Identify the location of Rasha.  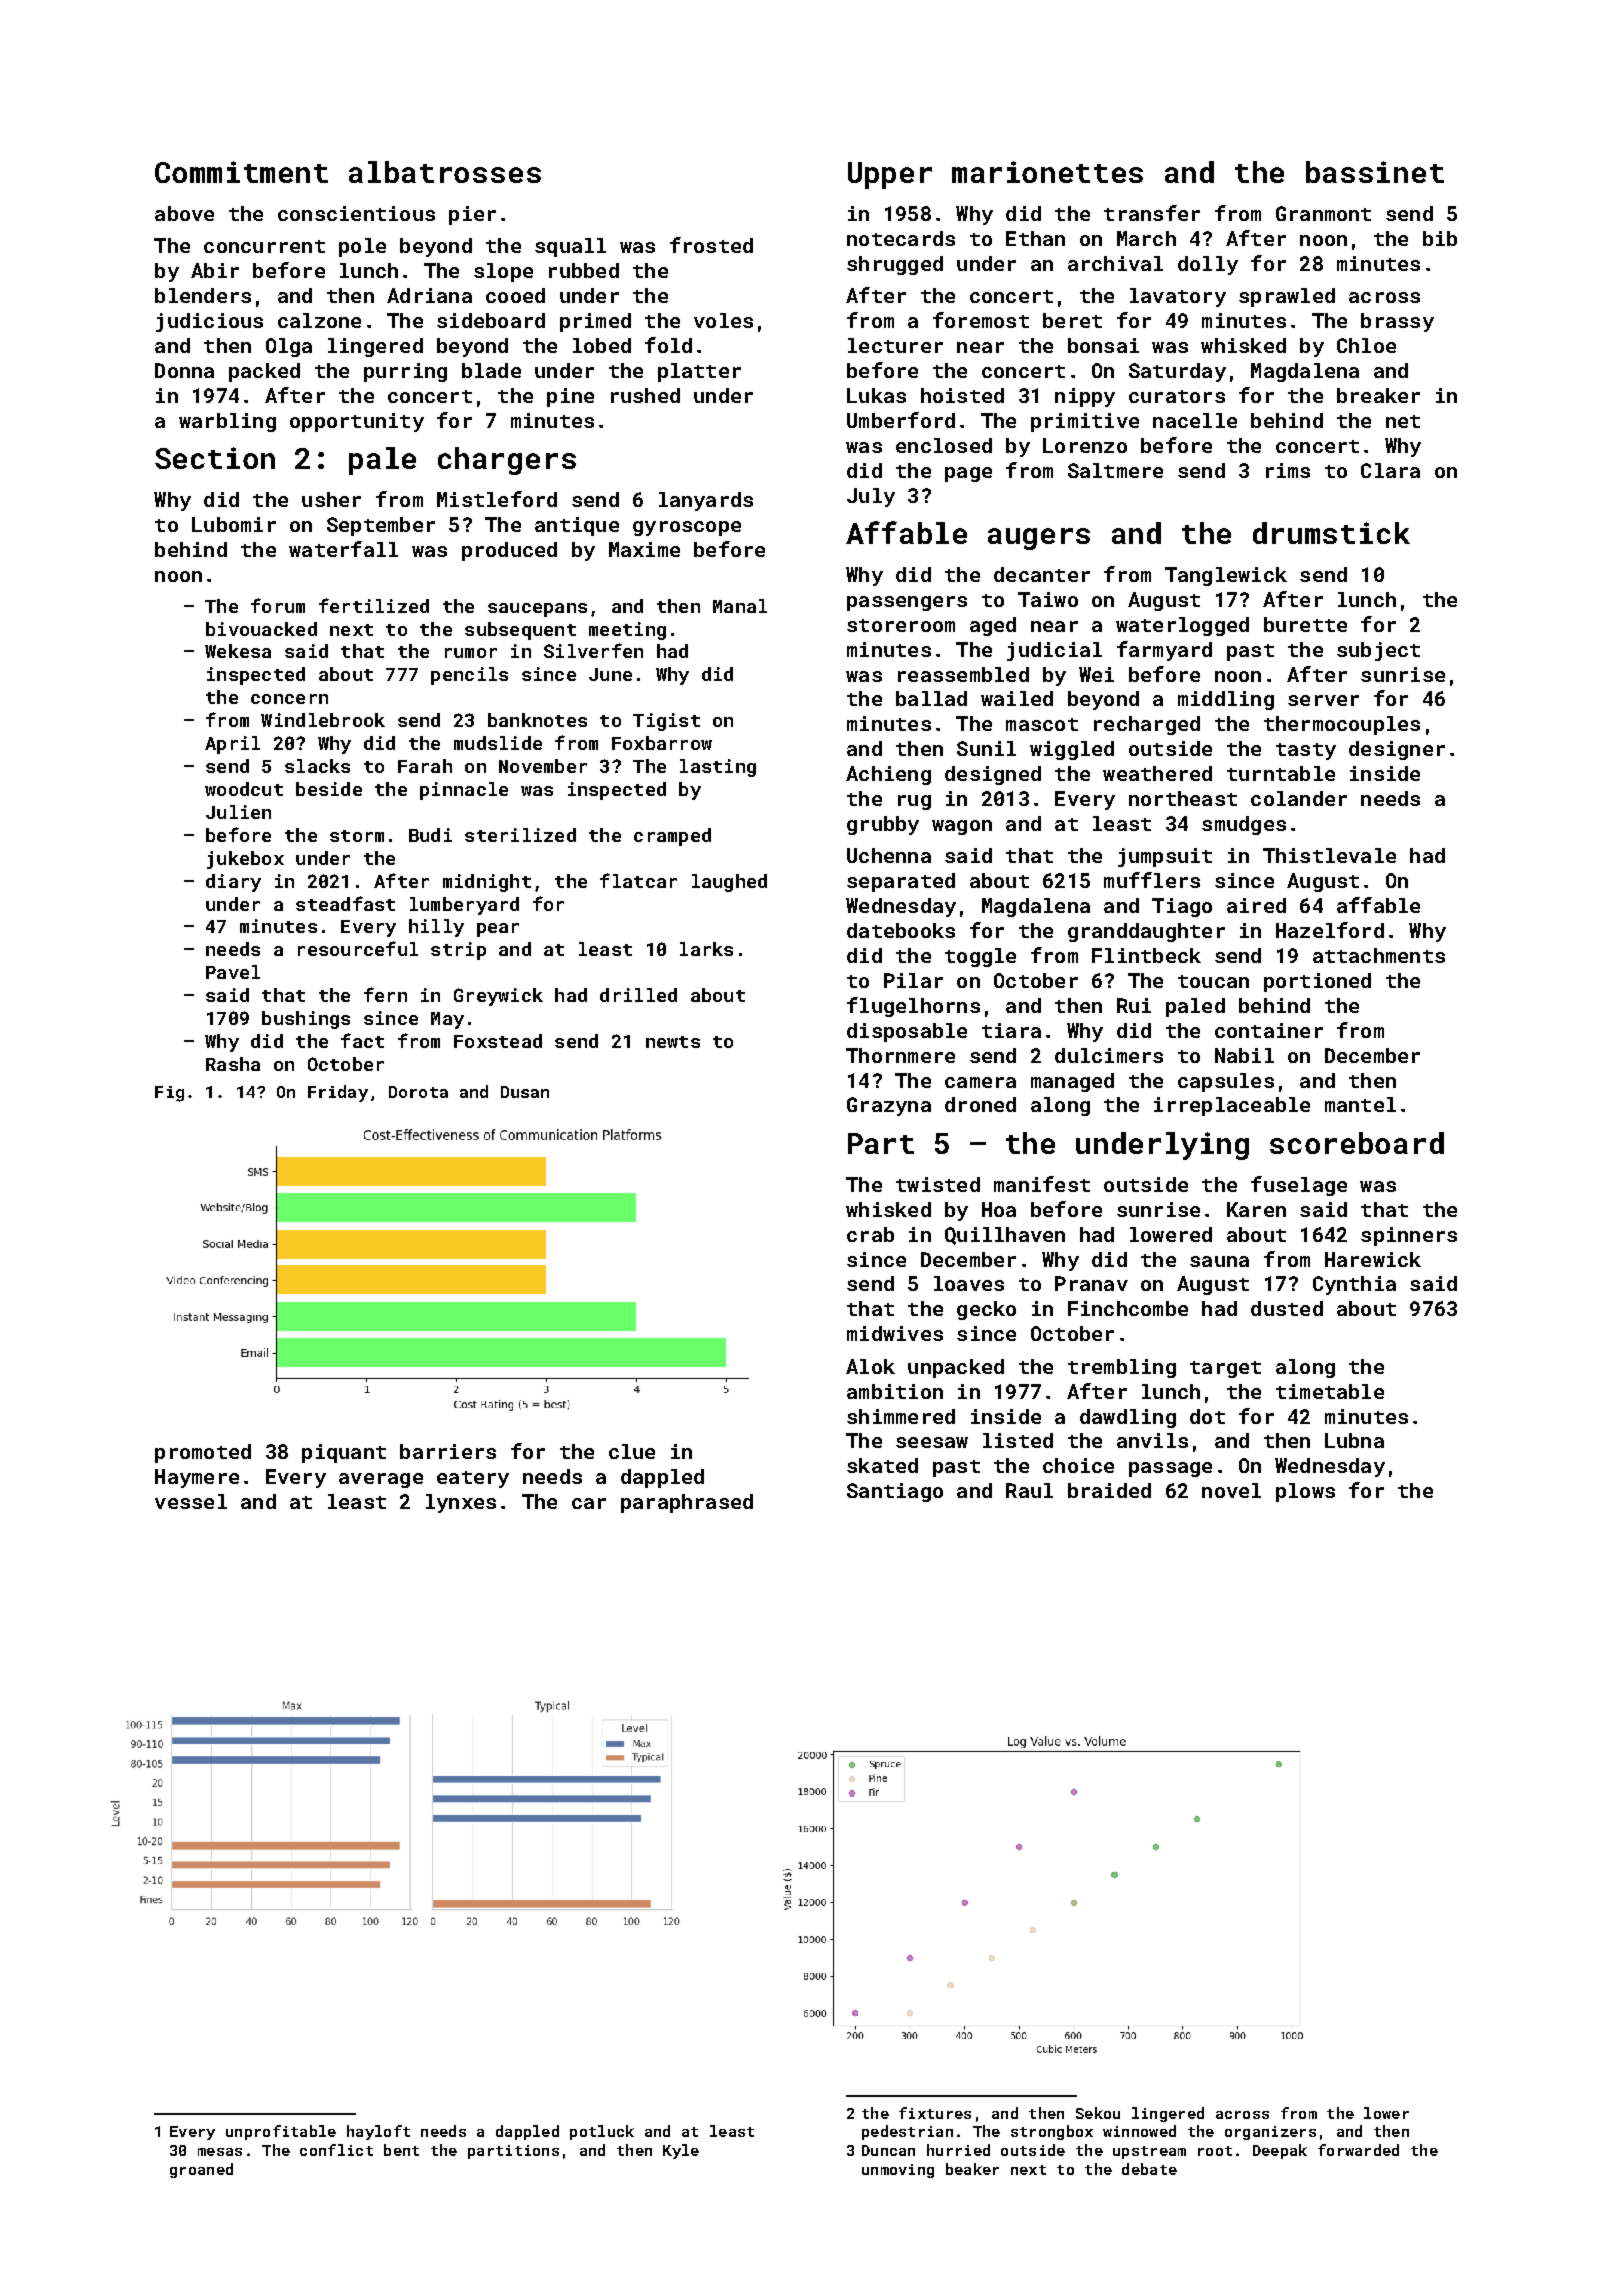
(233, 1064).
